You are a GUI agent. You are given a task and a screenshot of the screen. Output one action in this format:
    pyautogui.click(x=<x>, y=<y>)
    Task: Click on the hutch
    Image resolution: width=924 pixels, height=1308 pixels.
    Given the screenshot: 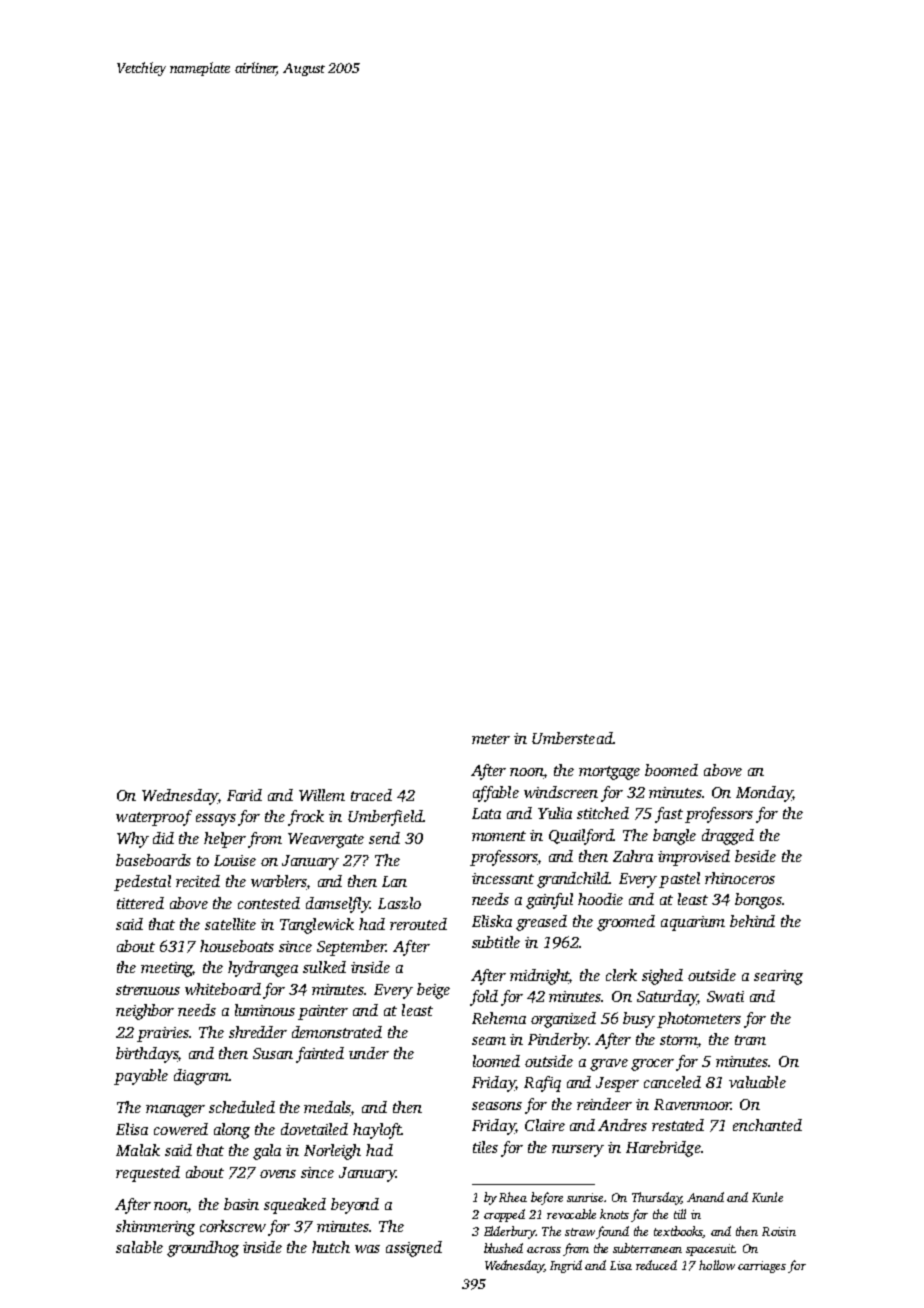 What is the action you would take?
    pyautogui.click(x=331, y=1247)
